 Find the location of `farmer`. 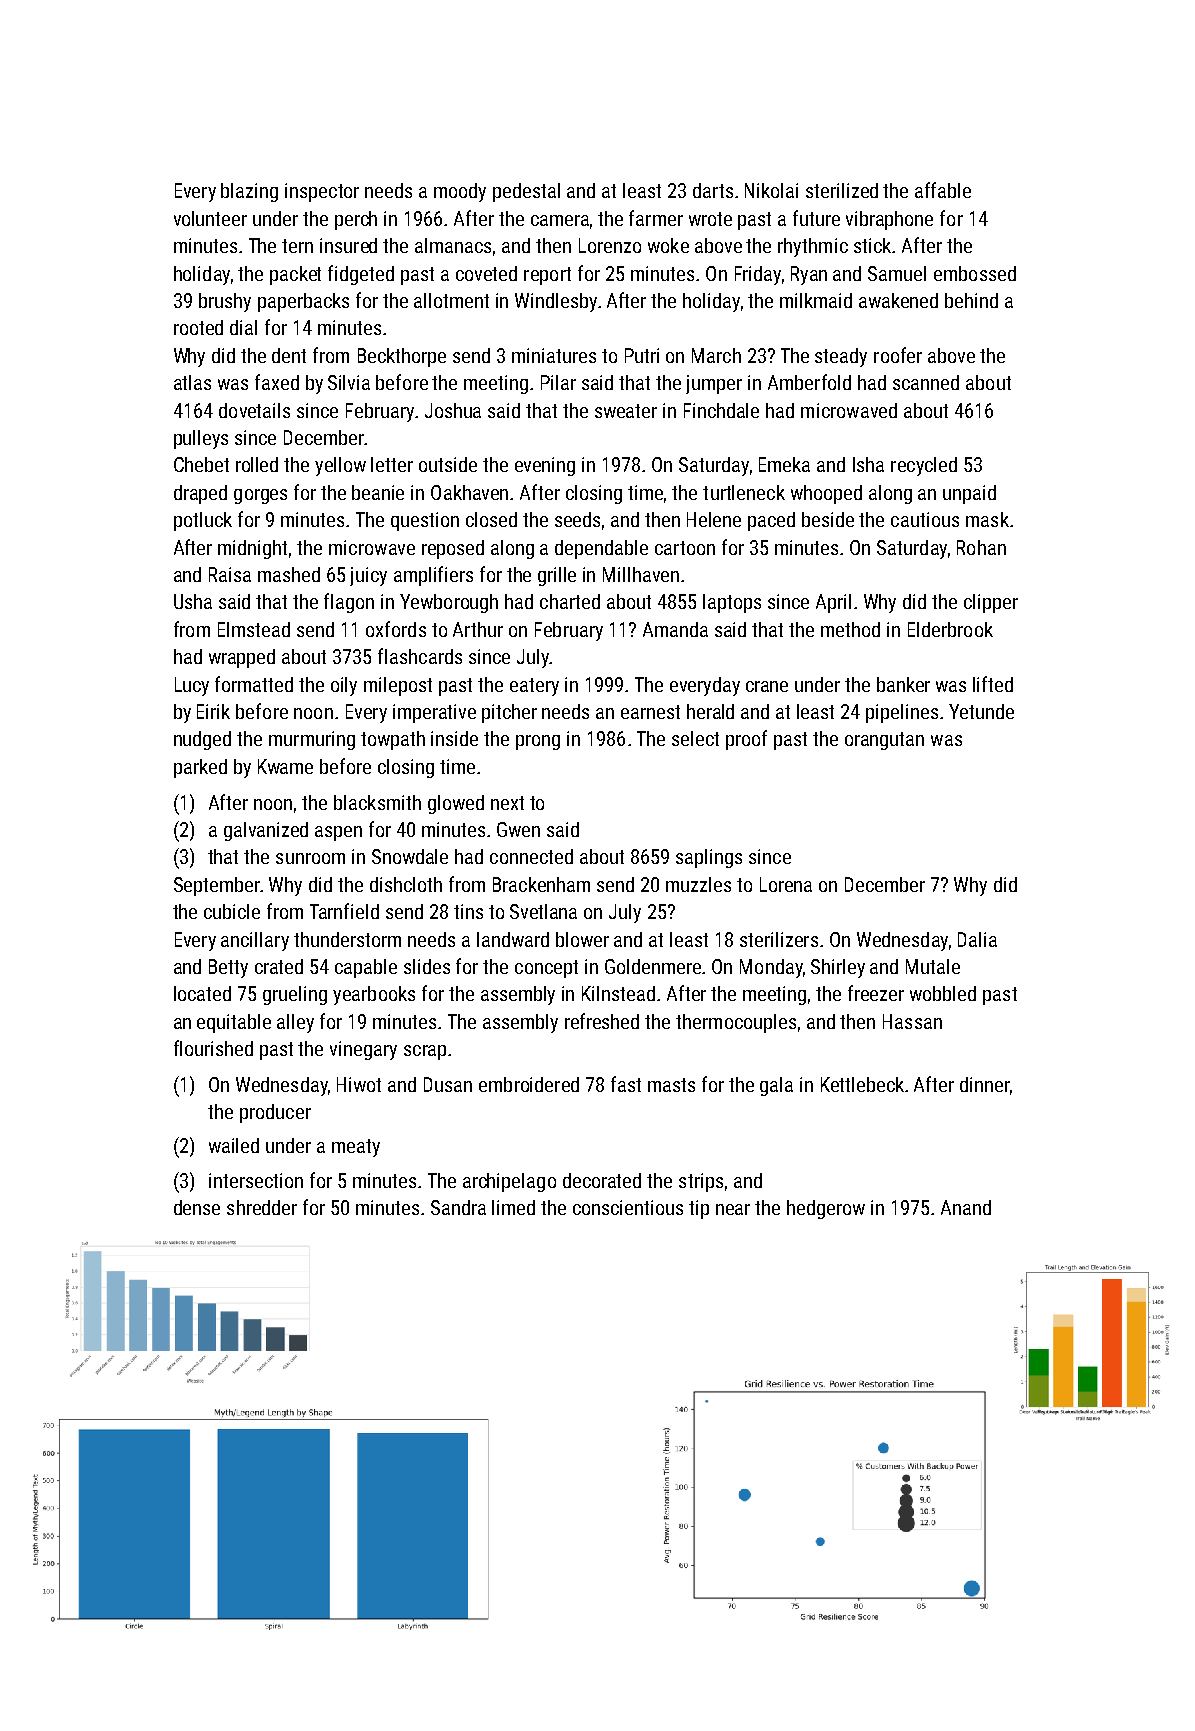

farmer is located at coordinates (656, 218).
